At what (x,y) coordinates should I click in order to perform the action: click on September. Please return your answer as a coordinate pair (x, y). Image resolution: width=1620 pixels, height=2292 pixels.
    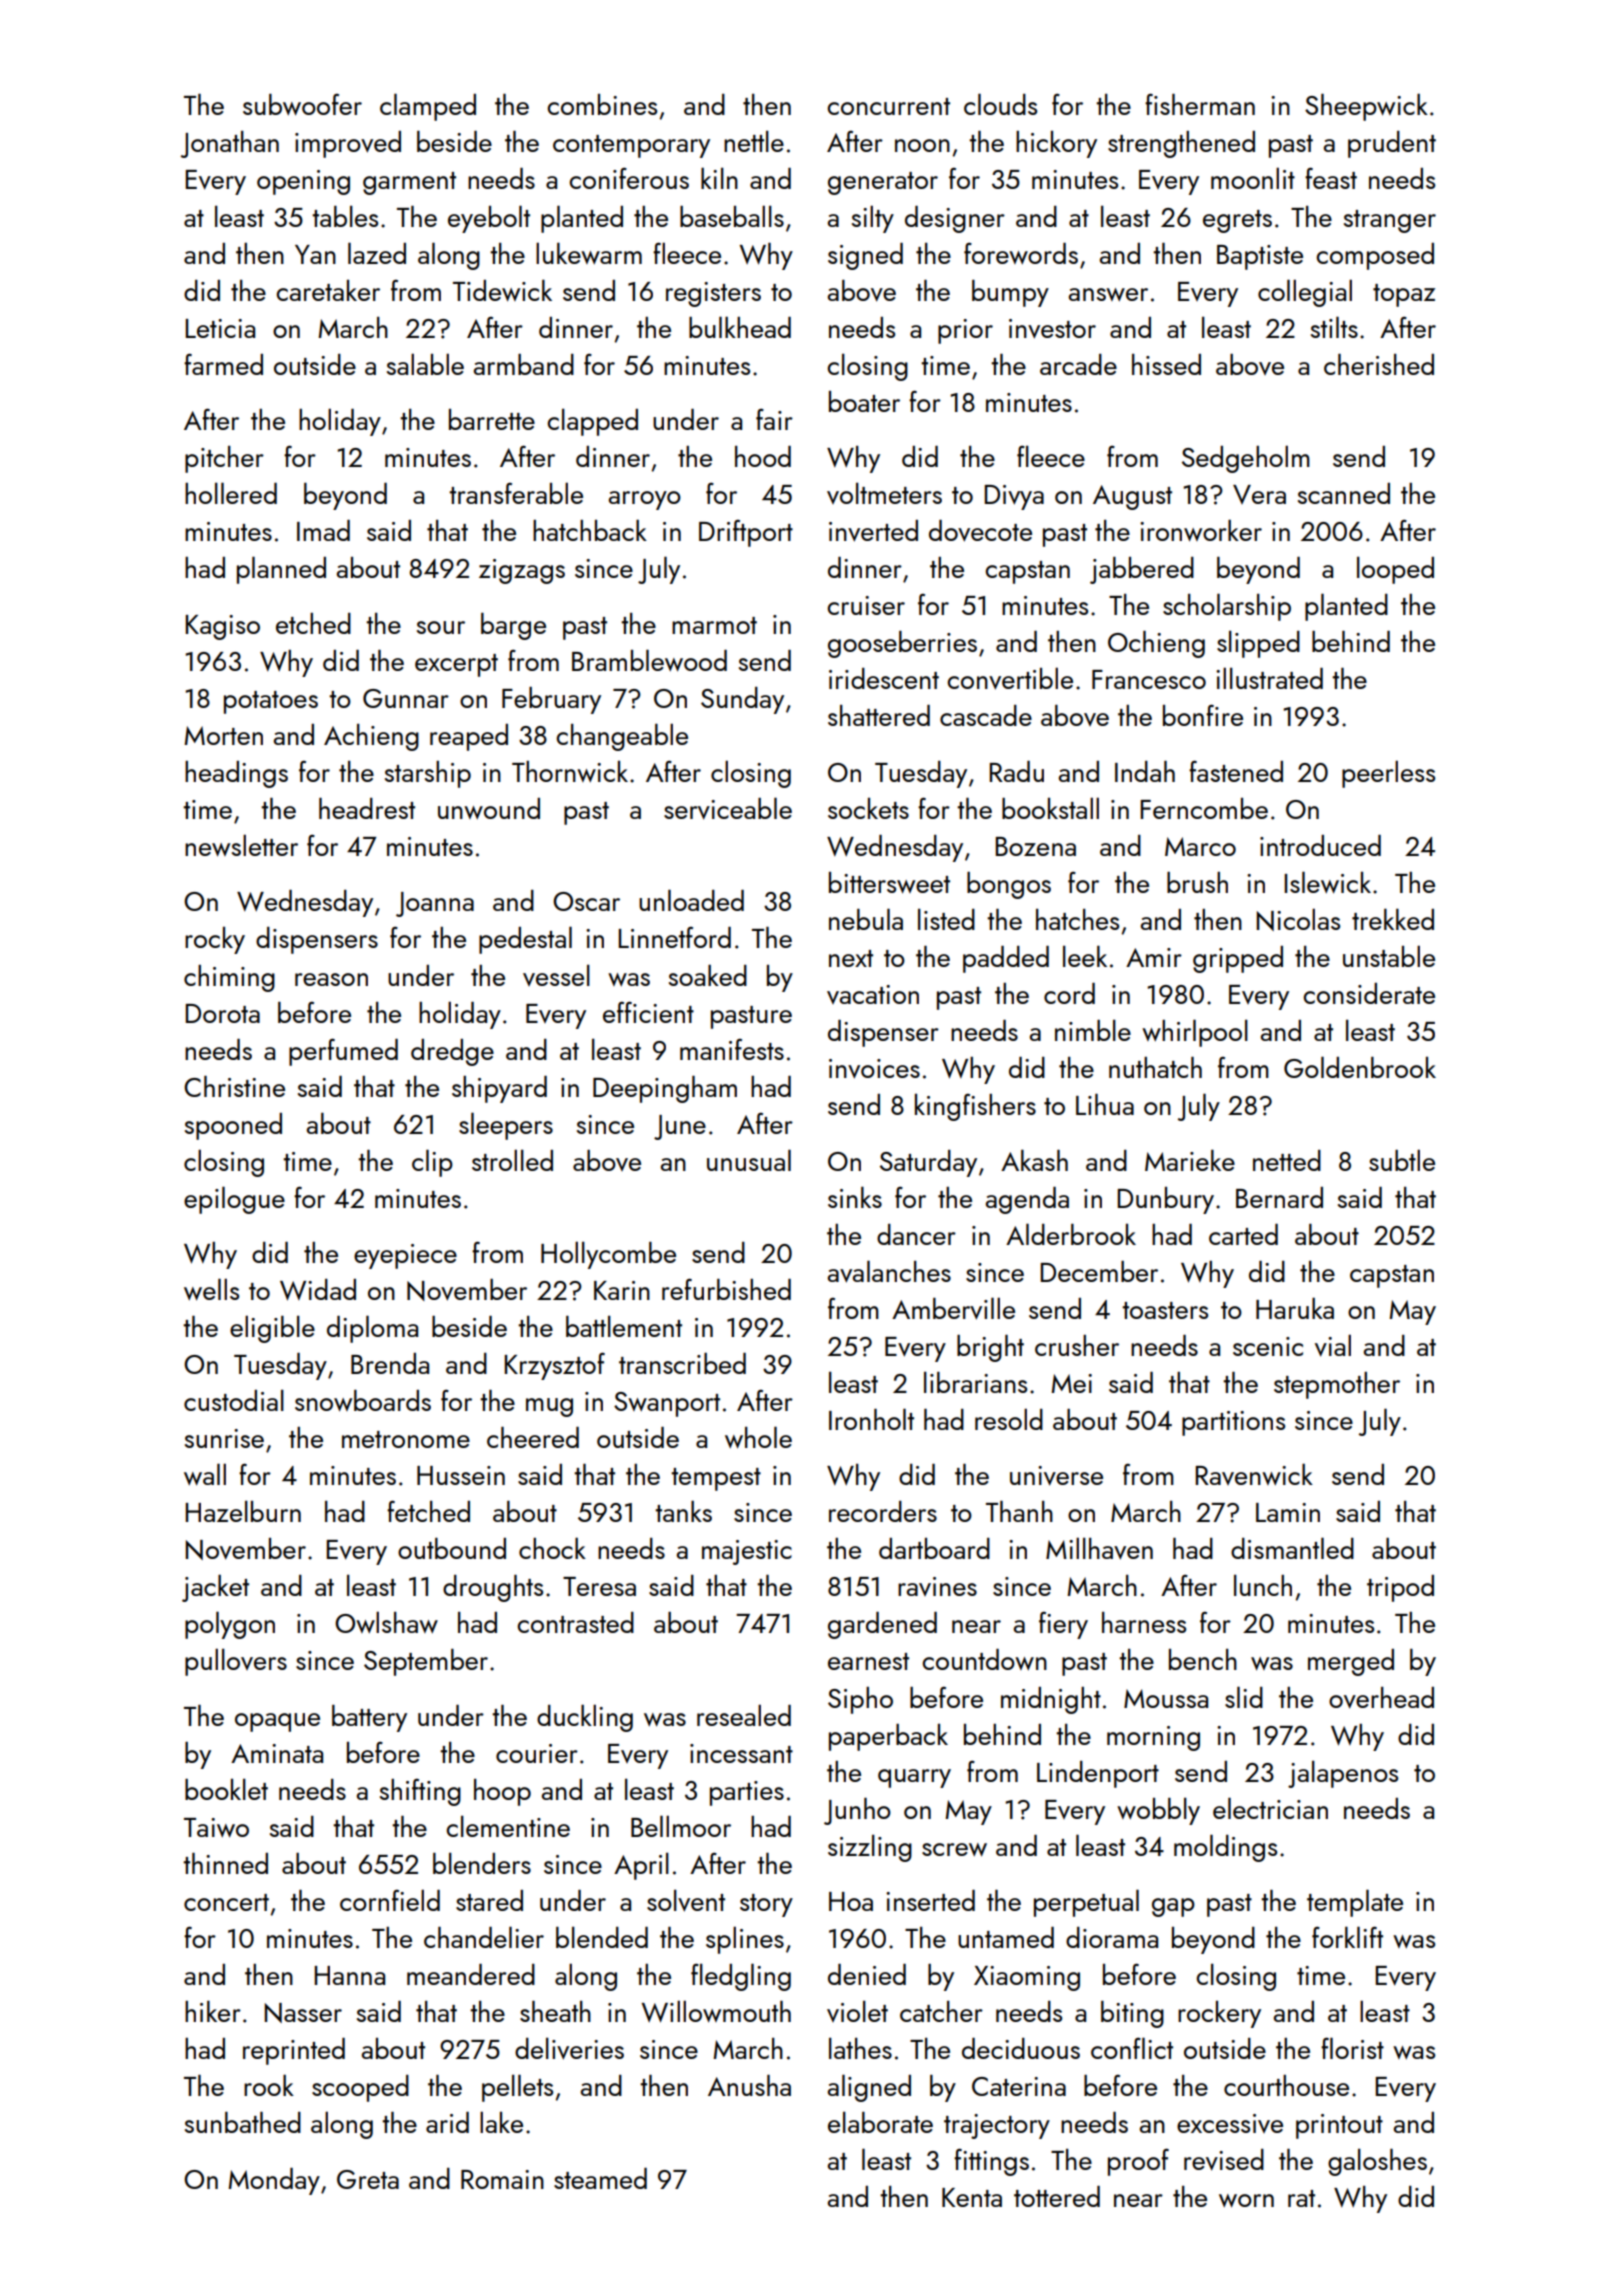
    Looking at the image, I should click on (426, 1662).
